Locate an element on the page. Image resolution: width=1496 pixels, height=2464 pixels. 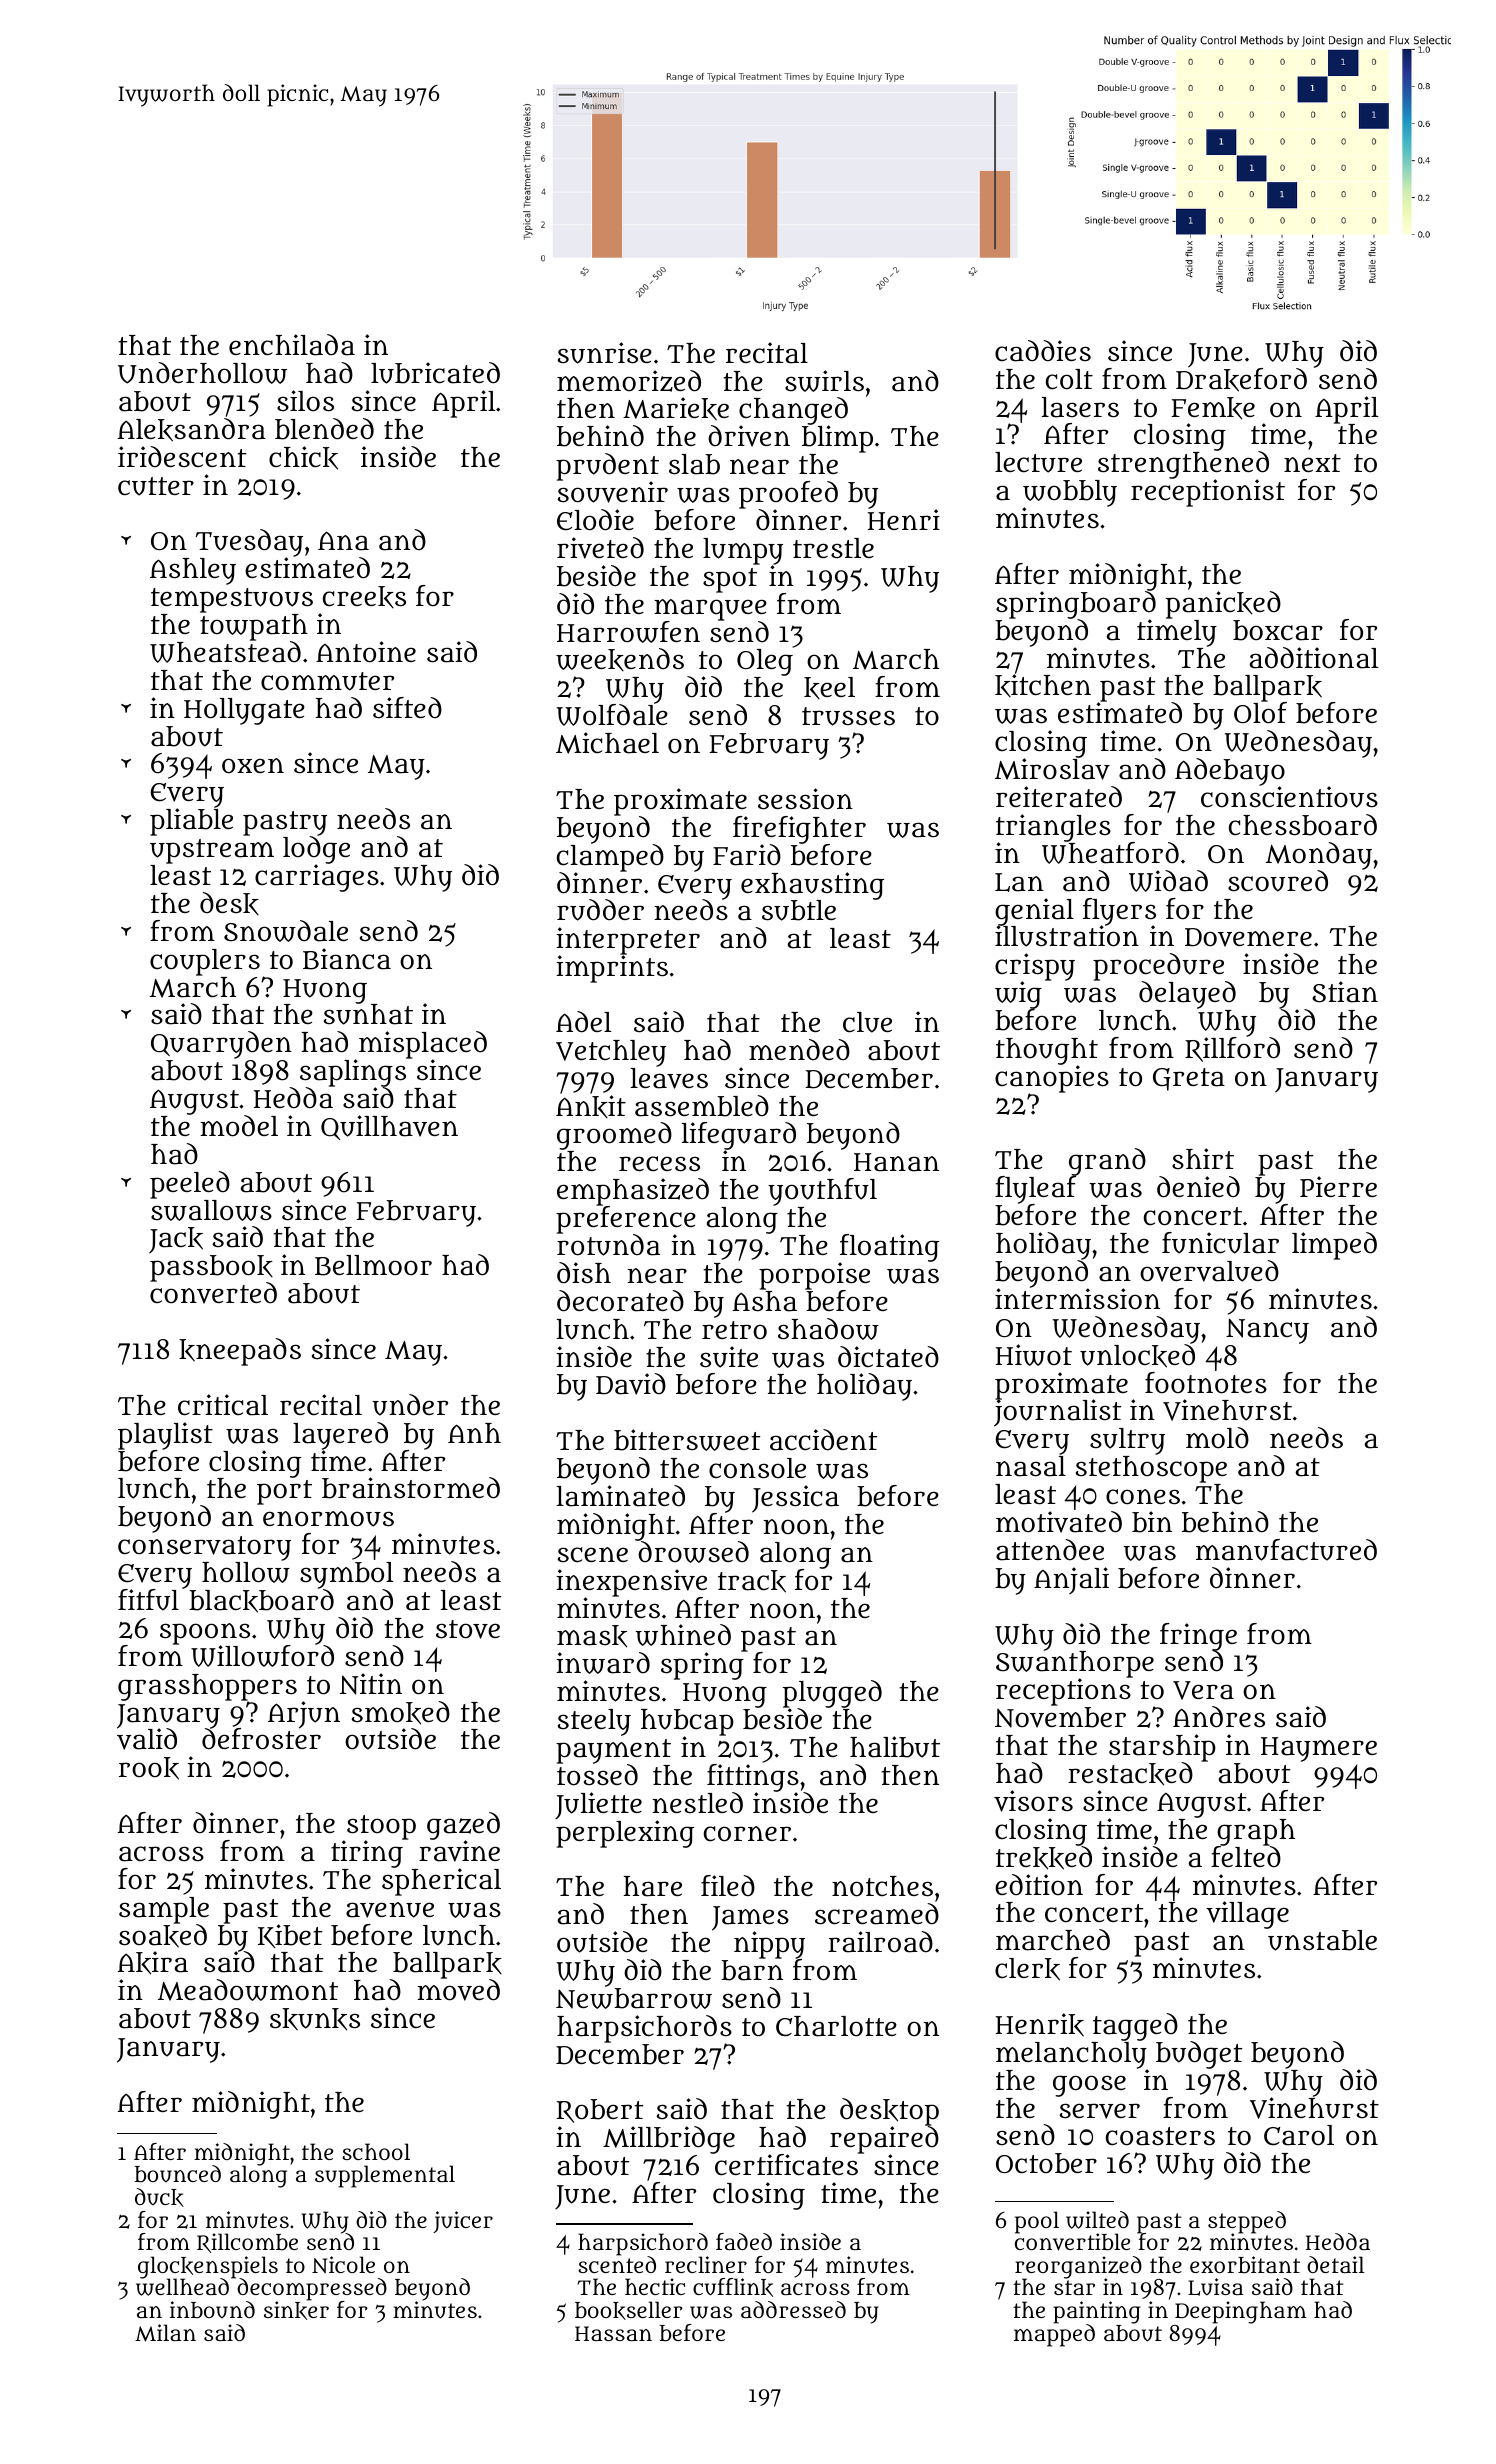
weekends is located at coordinates (620, 659).
